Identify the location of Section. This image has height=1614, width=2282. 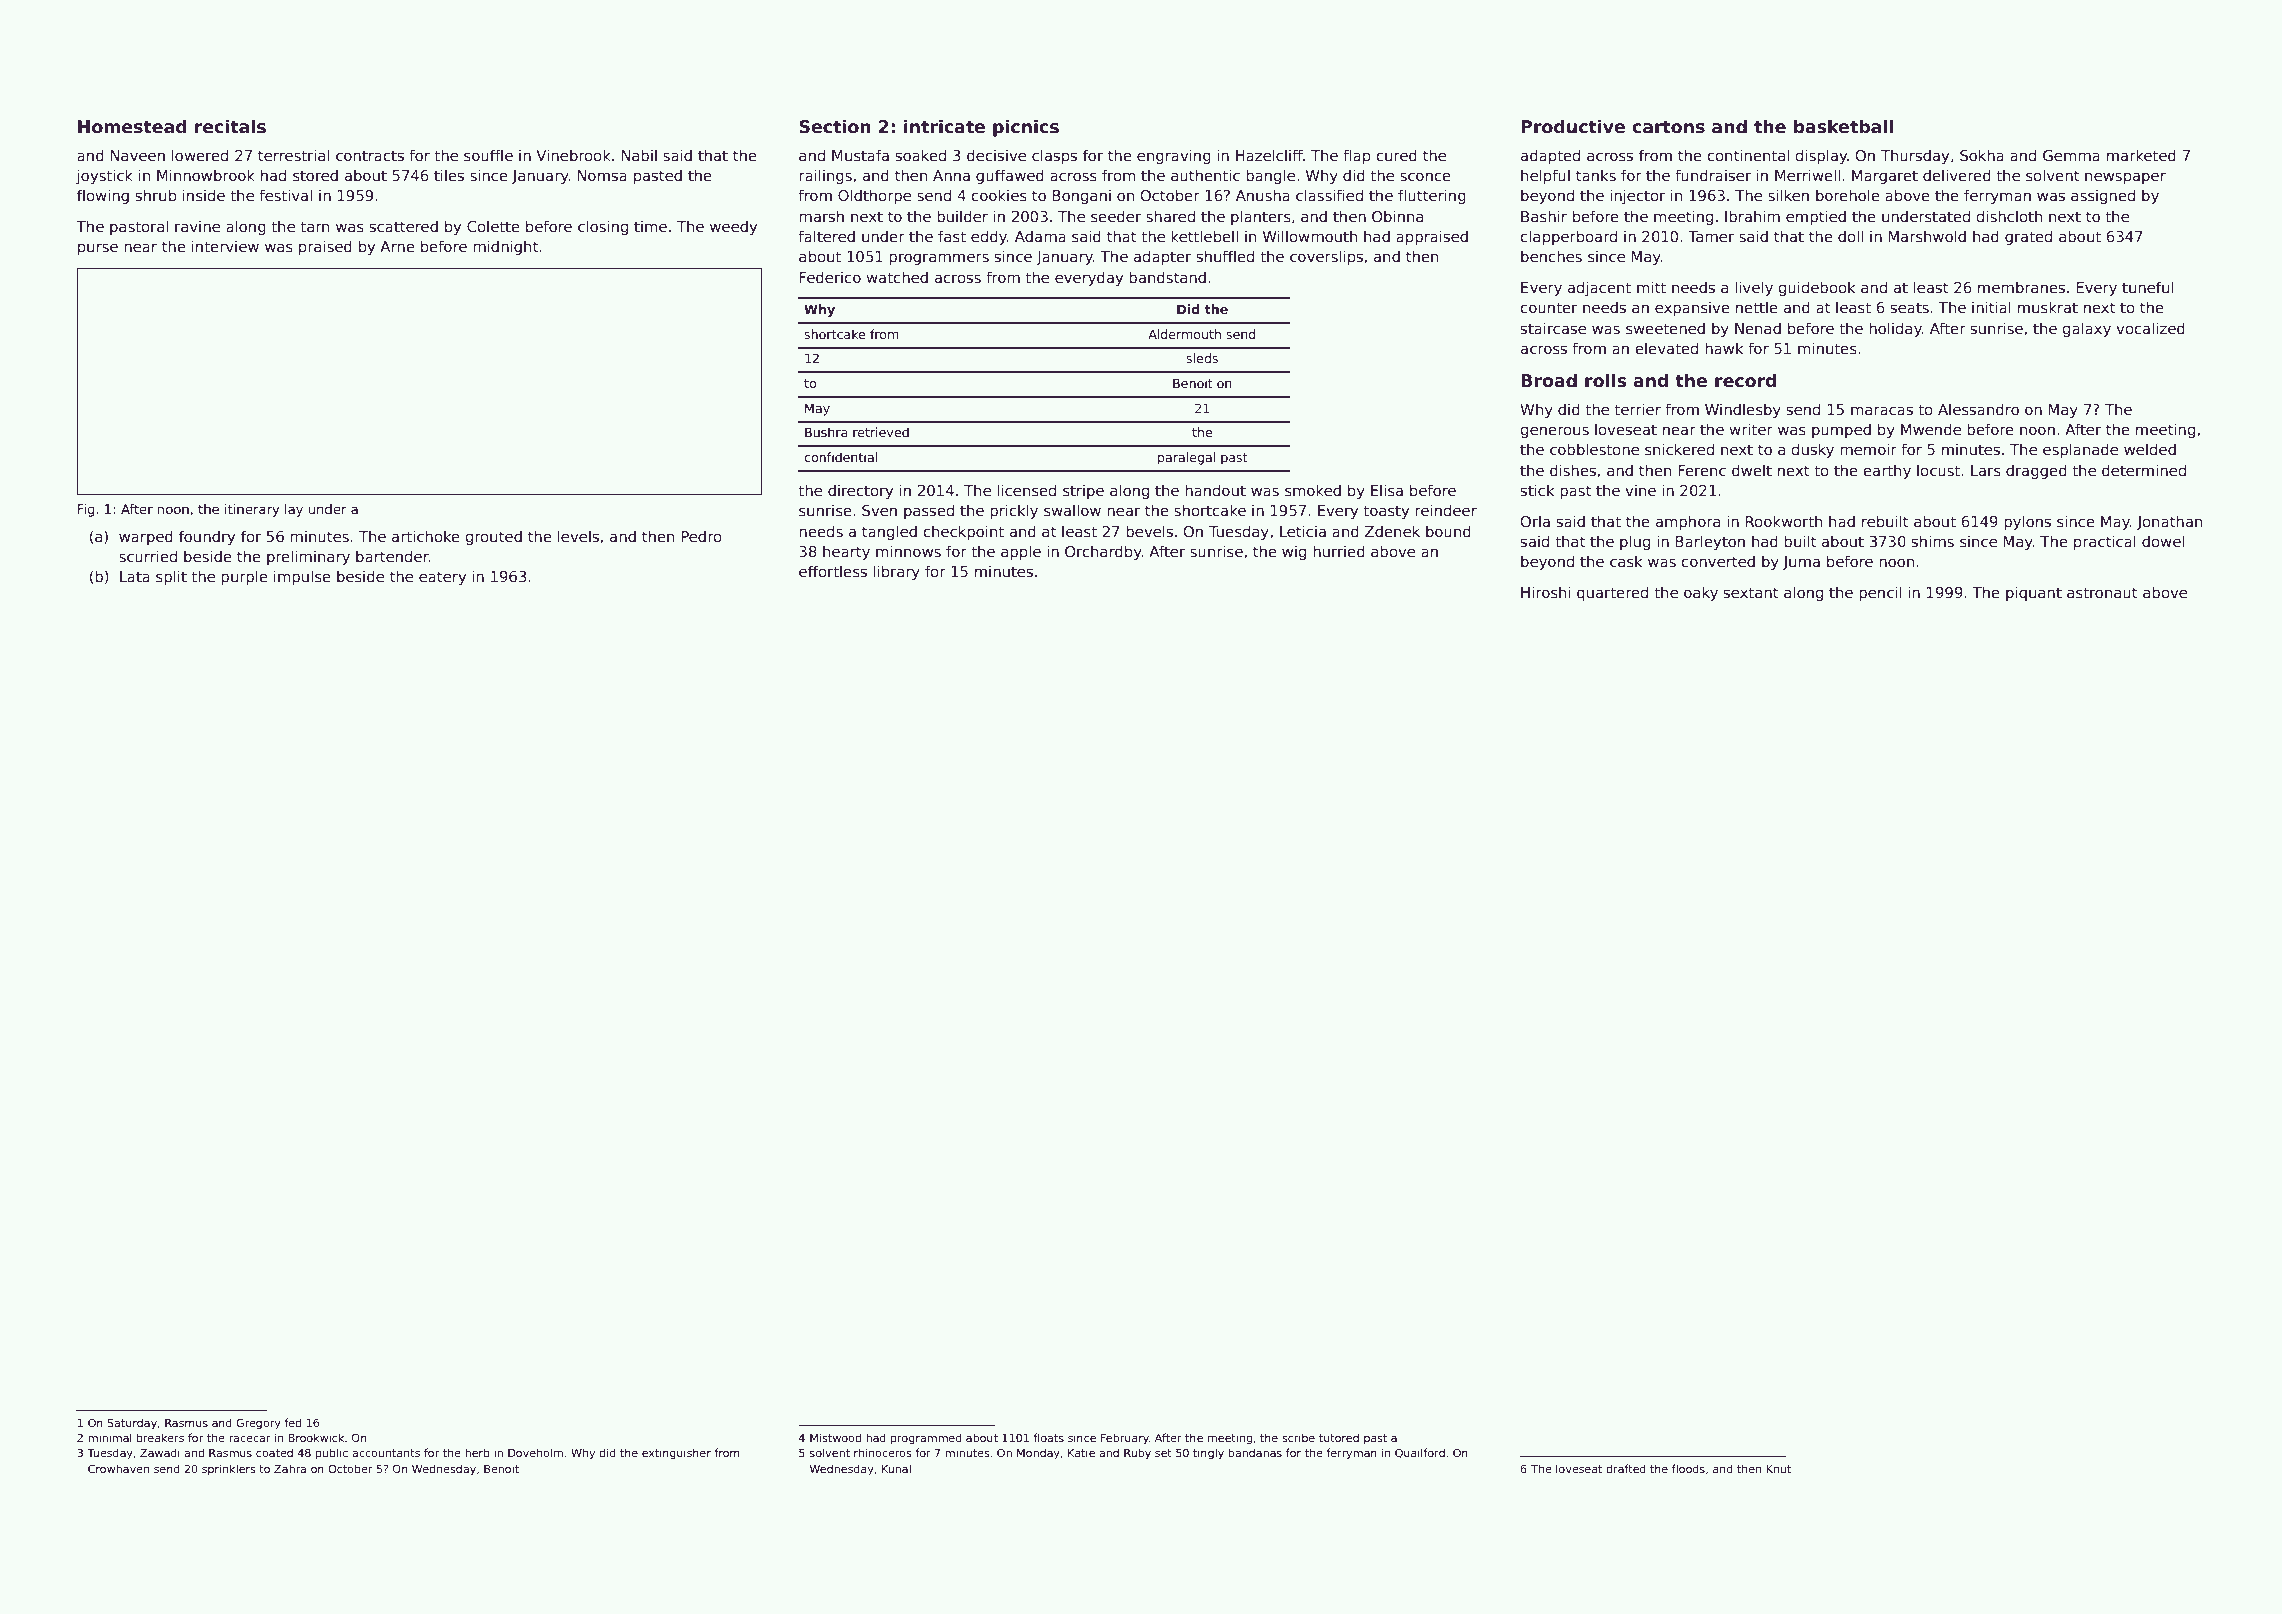
(835, 126).
